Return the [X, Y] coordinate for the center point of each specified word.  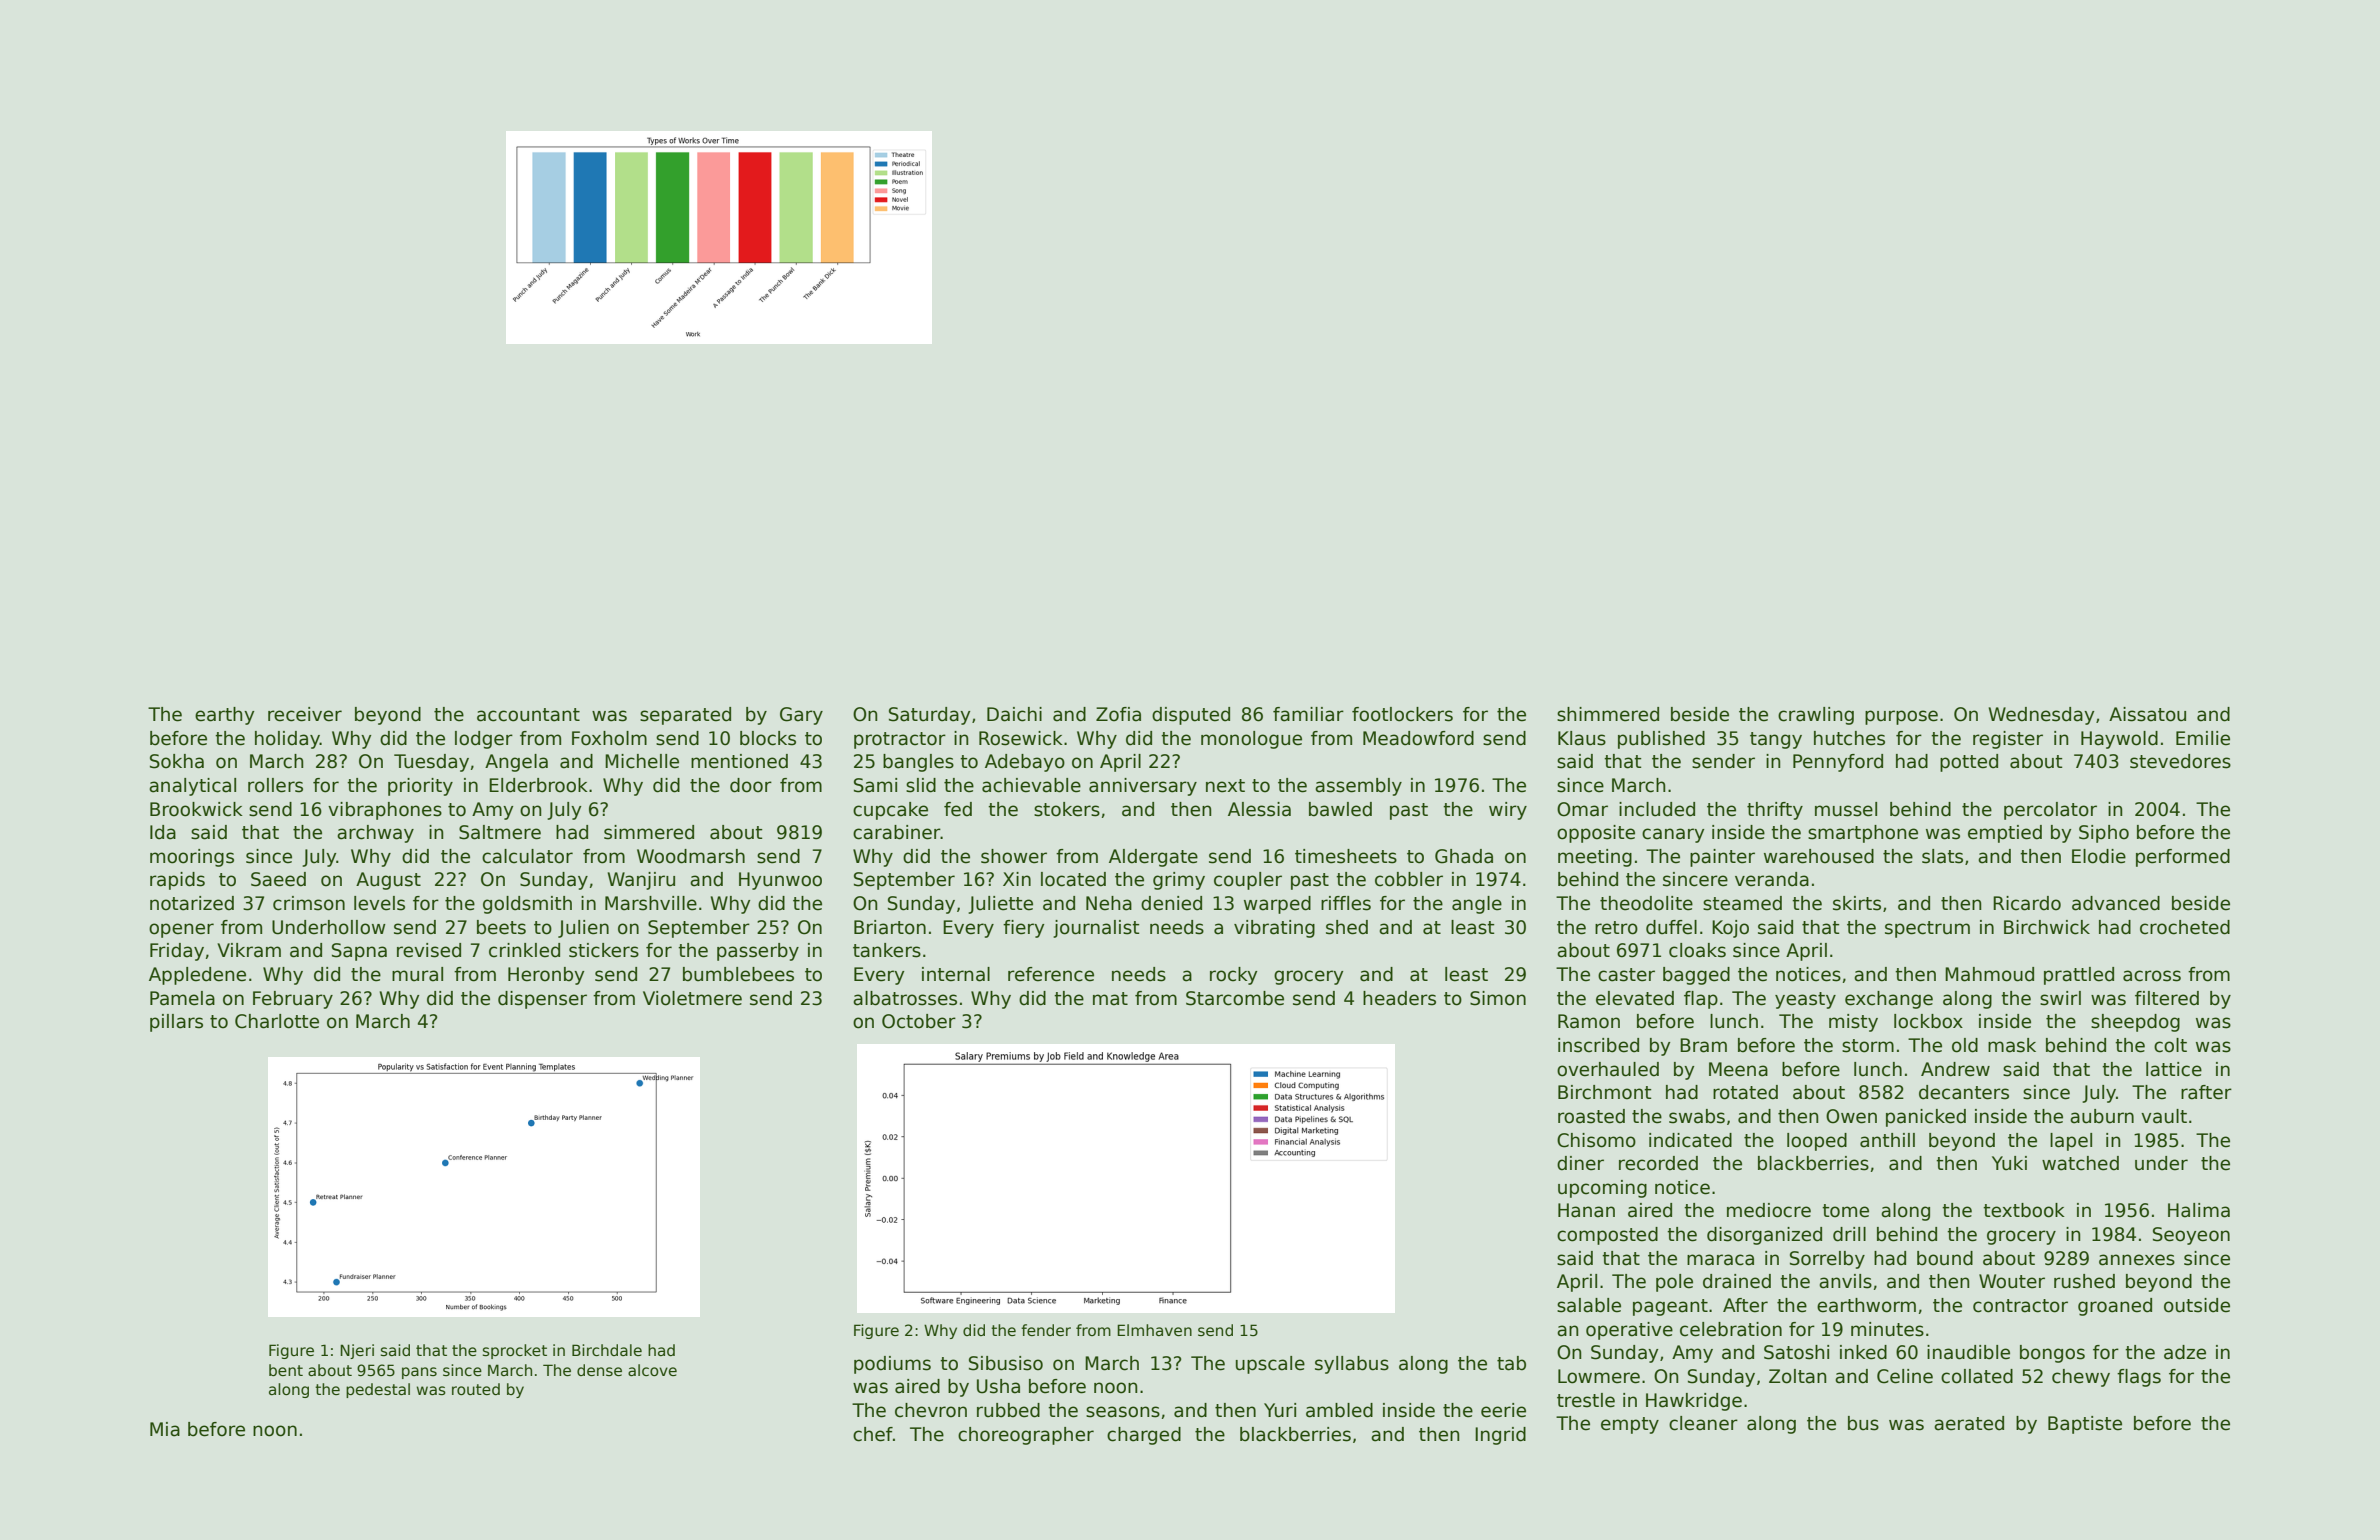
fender [1046, 1330]
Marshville [651, 903]
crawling [1816, 716]
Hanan [1586, 1210]
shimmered [1608, 714]
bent [286, 1370]
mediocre [1769, 1210]
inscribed [1598, 1045]
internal [956, 974]
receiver [305, 714]
